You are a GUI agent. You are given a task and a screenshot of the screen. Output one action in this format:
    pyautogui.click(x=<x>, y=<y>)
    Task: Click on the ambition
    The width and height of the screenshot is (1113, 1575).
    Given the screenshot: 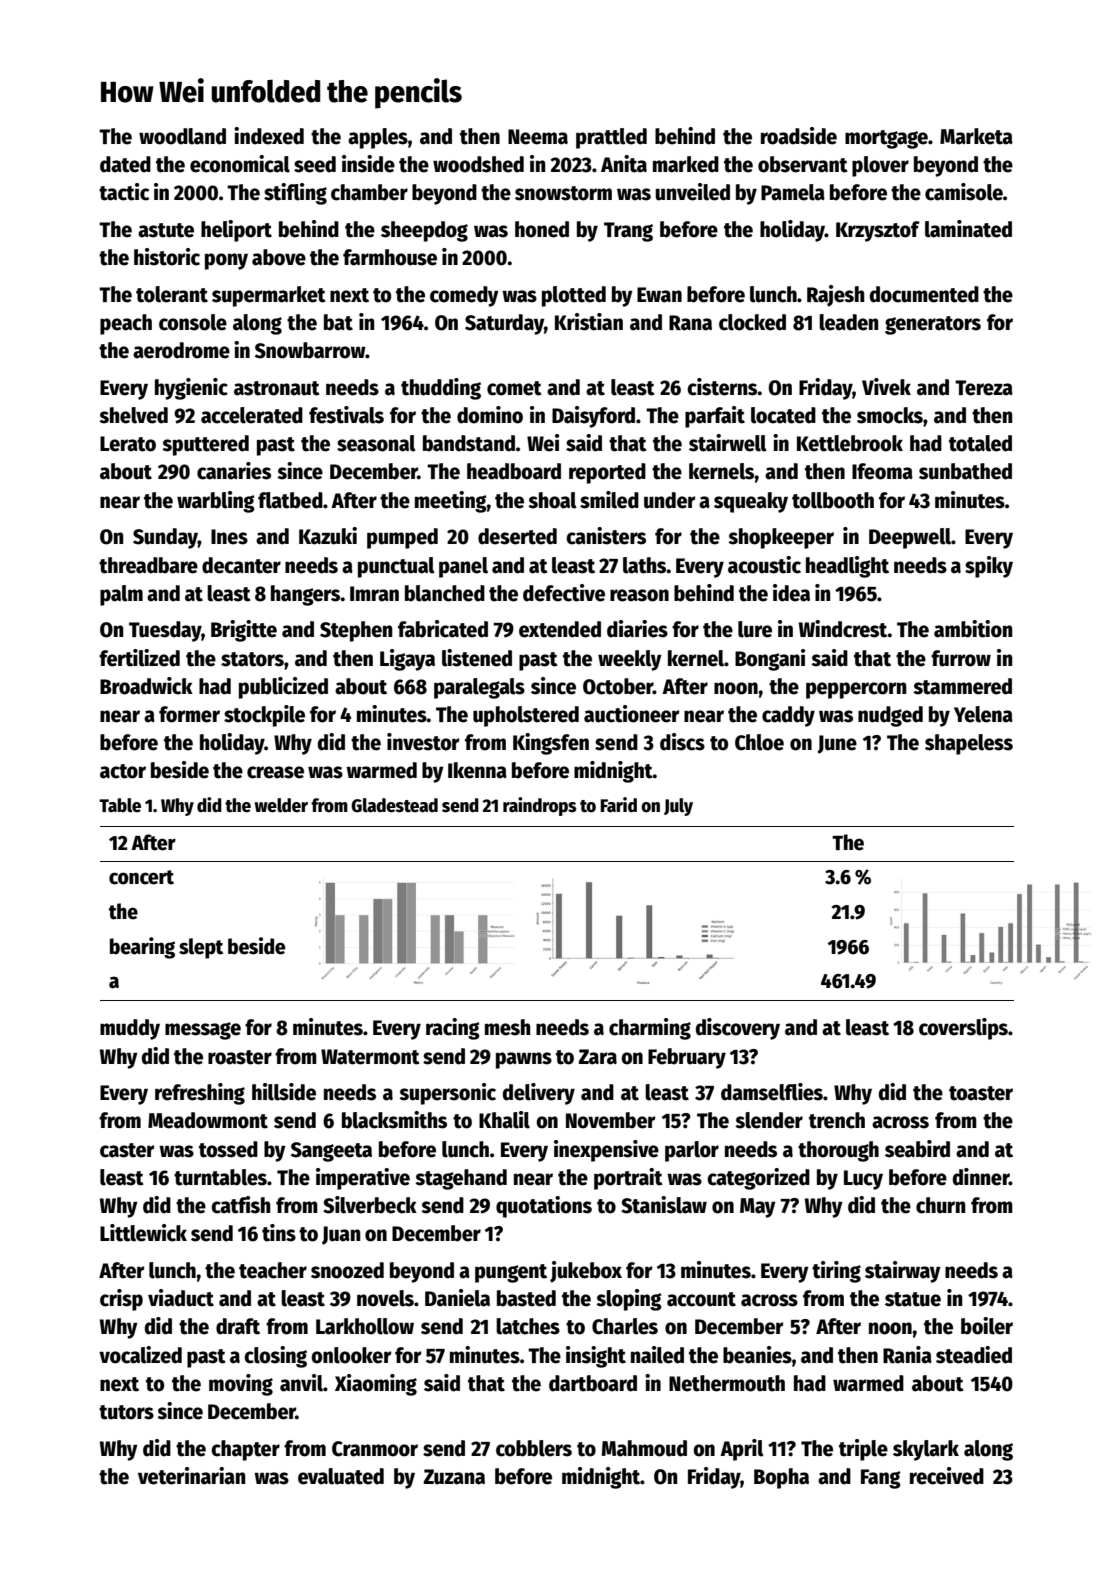 What is the action you would take?
    pyautogui.click(x=973, y=629)
